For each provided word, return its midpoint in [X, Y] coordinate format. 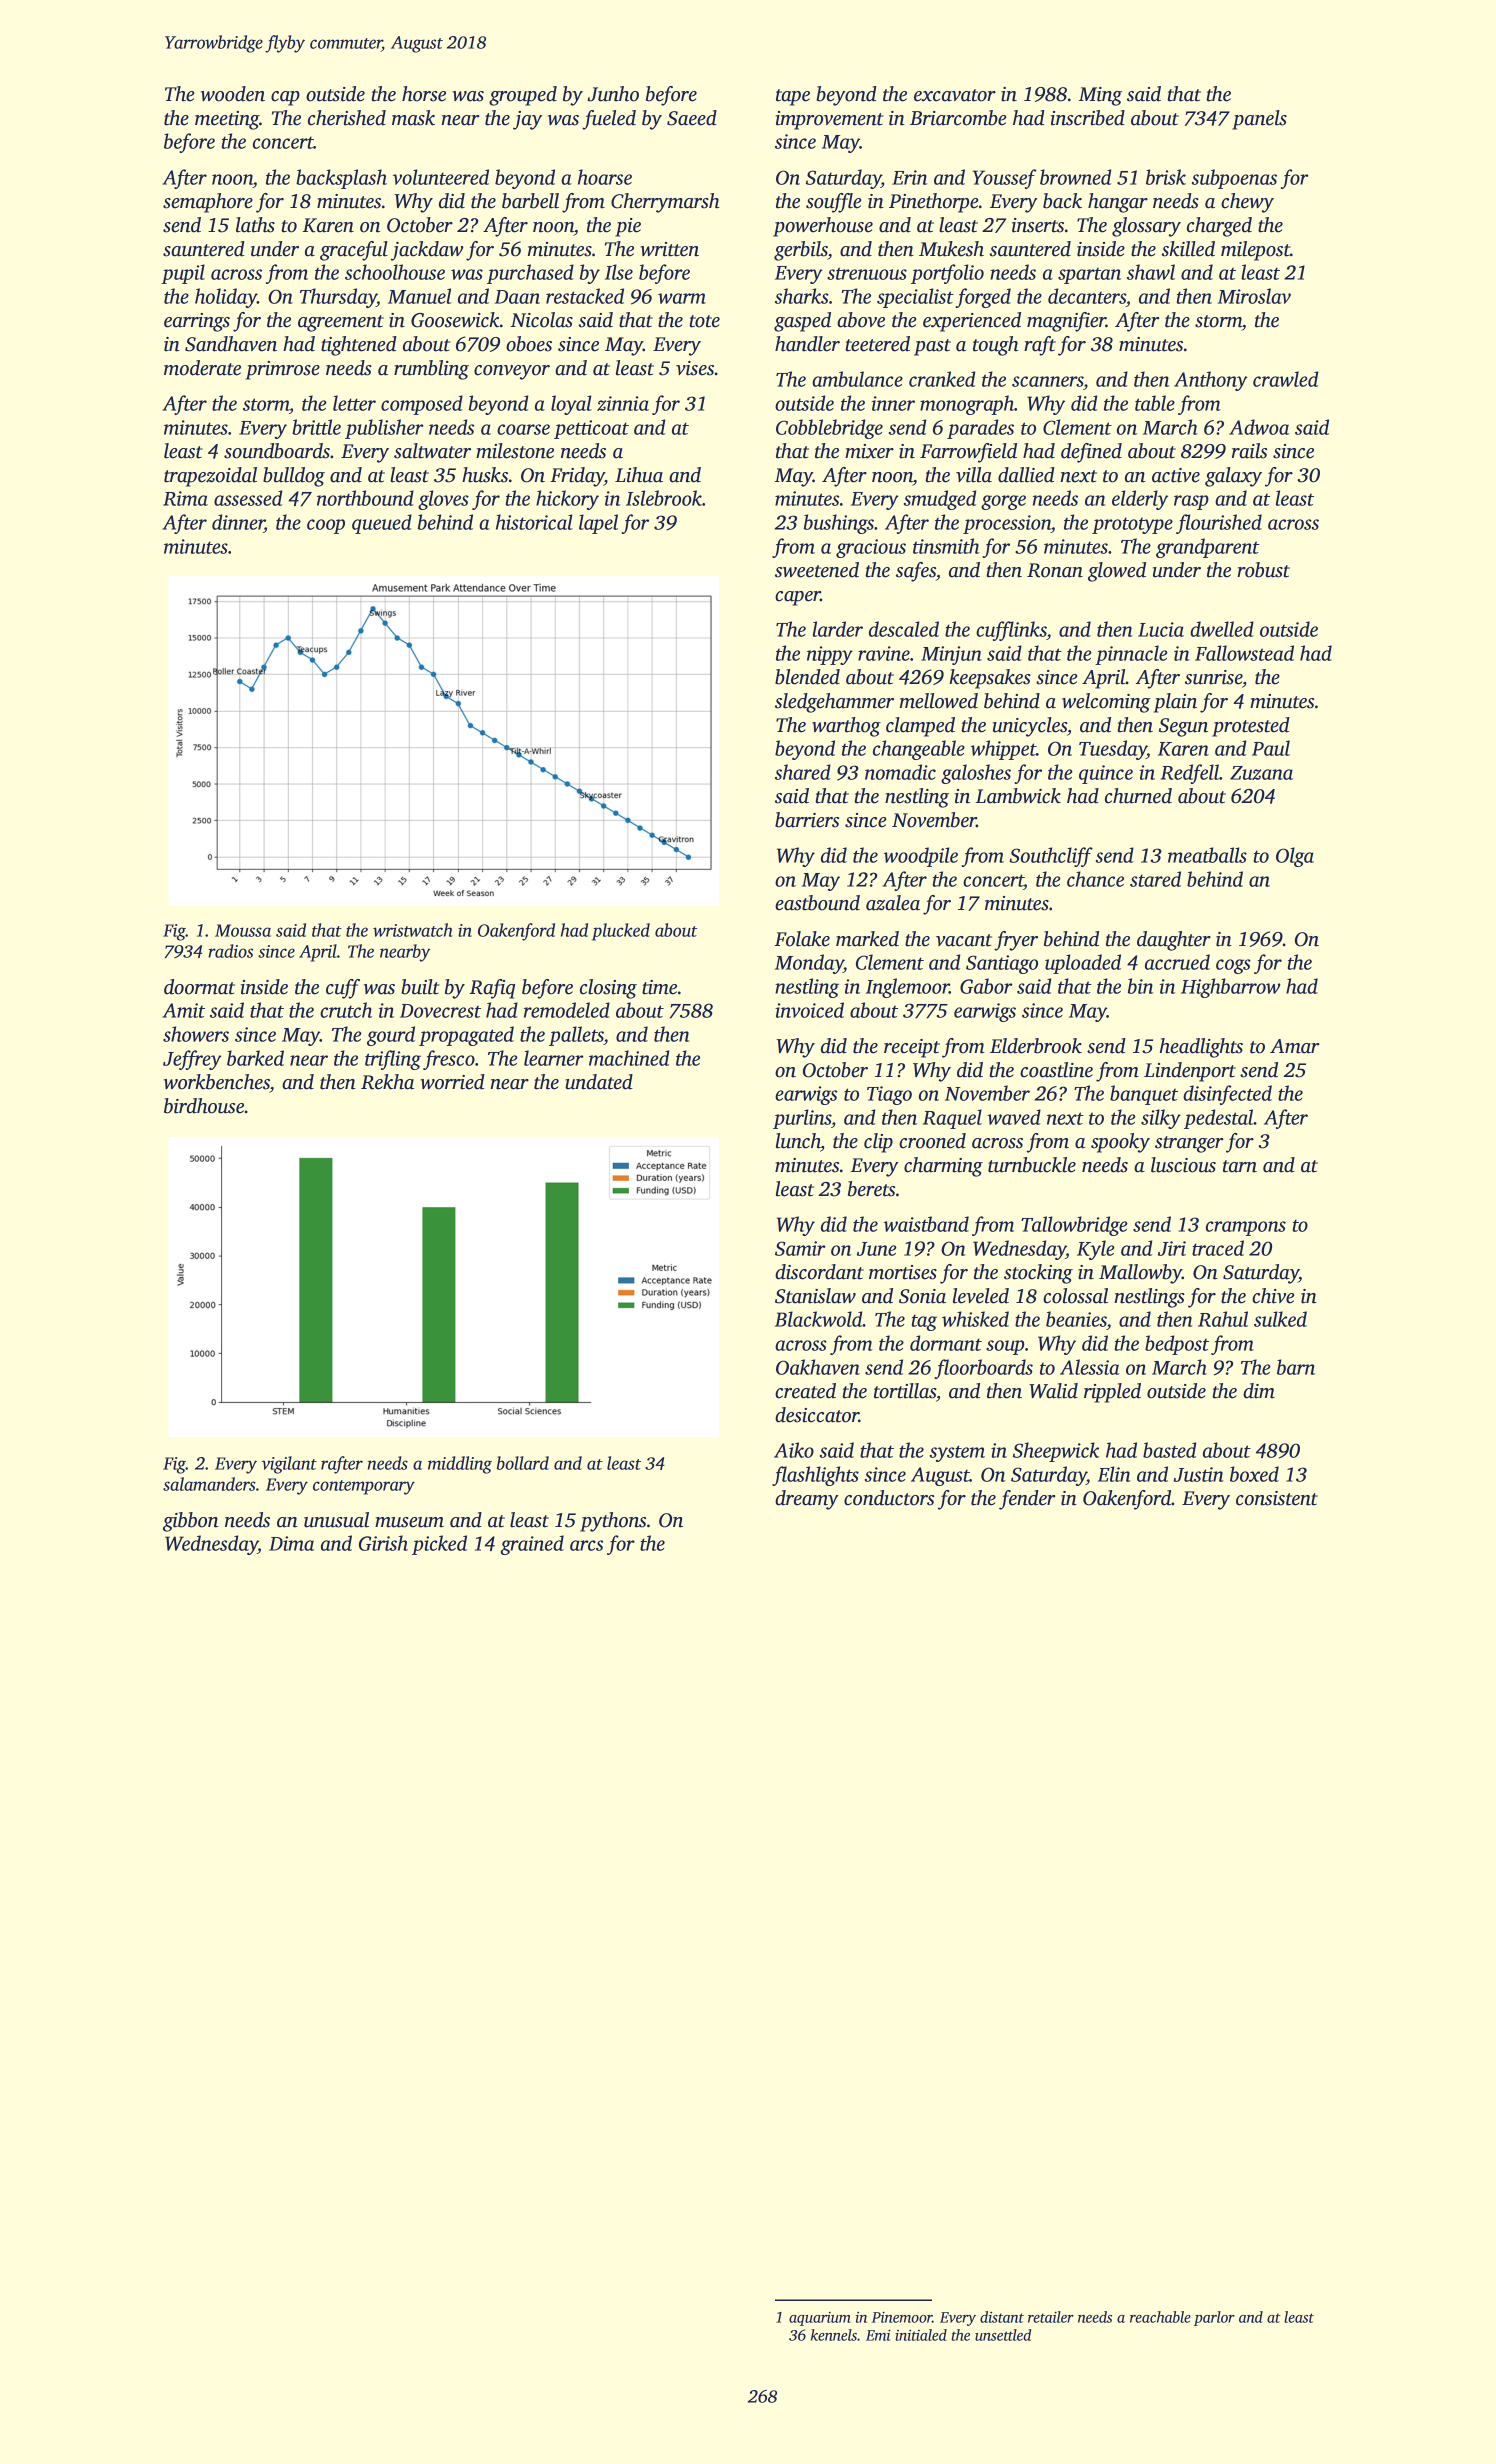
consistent [1277, 1498]
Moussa [243, 930]
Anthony [1211, 381]
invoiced [809, 1010]
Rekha [387, 1082]
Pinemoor [902, 2317]
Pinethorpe [933, 203]
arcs [586, 1545]
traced [1218, 1248]
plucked [621, 932]
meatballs [1207, 855]
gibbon [190, 1522]
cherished [347, 118]
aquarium [819, 2319]
